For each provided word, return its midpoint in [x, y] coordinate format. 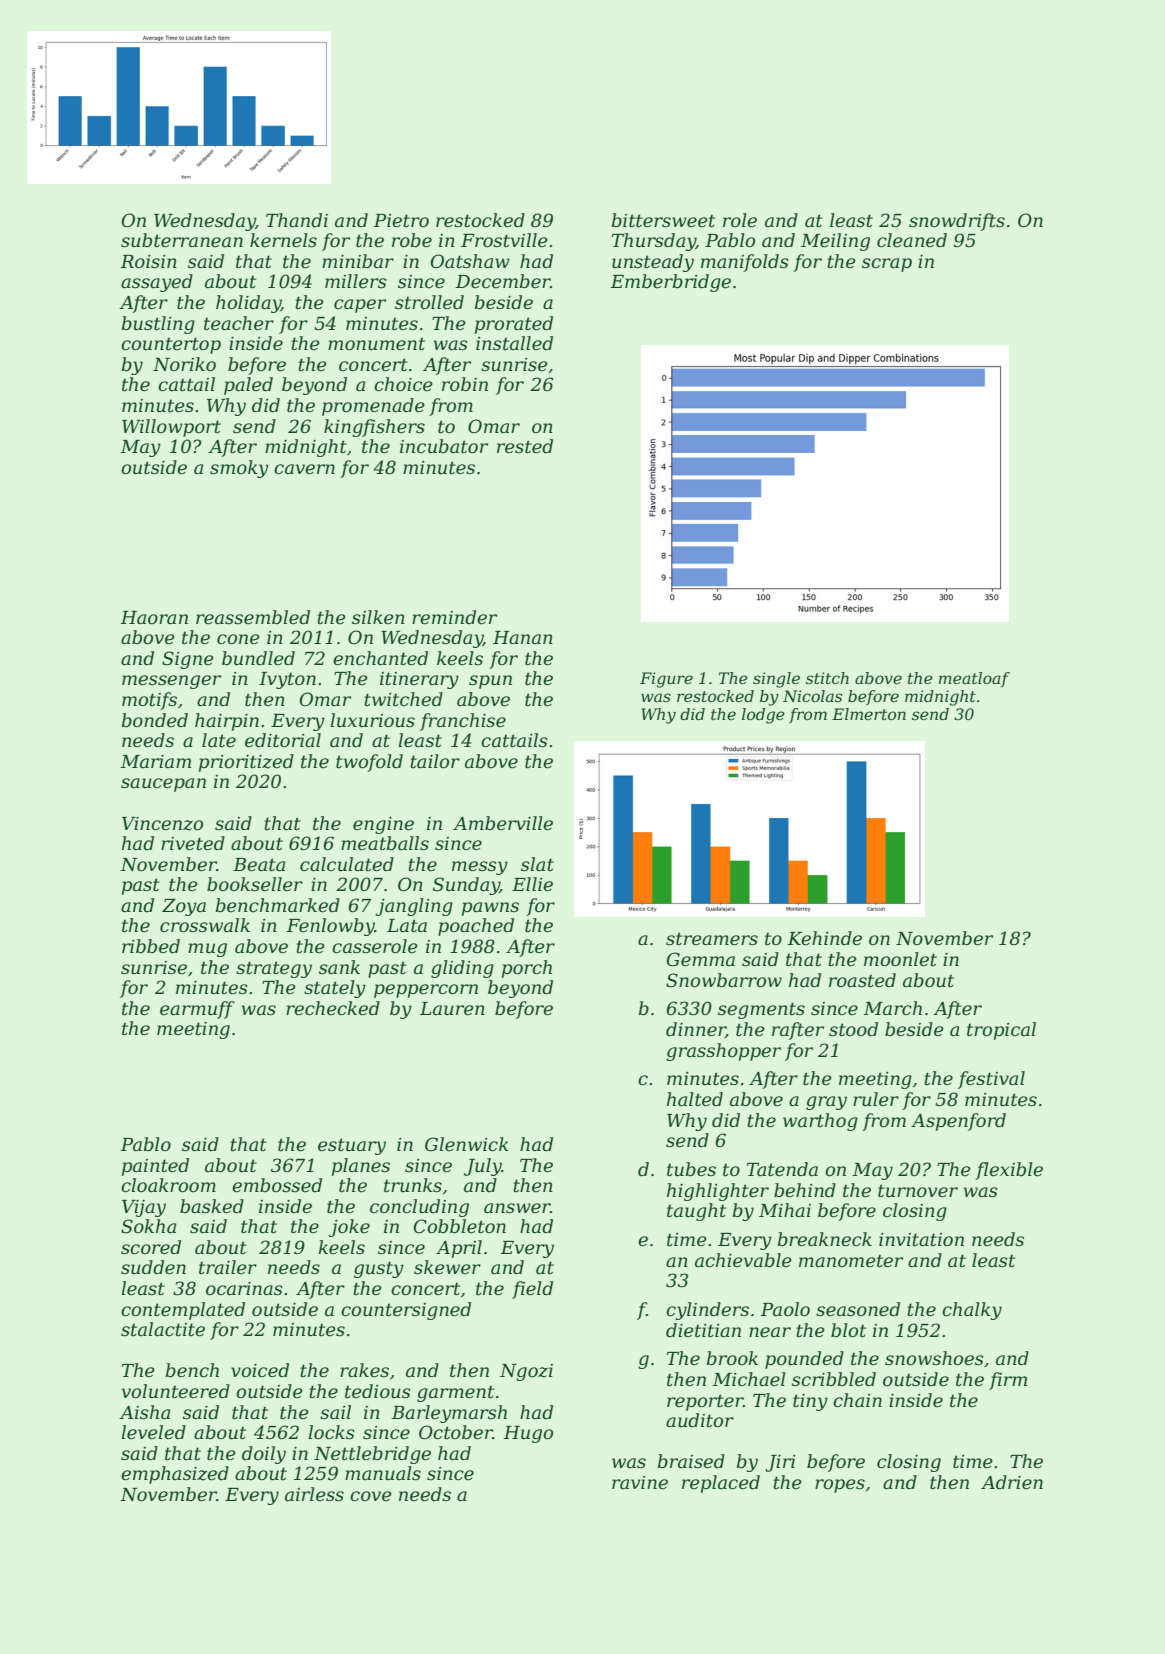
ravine [640, 1483]
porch [527, 969]
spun [490, 682]
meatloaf [974, 679]
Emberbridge [670, 283]
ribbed [151, 946]
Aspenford [958, 1122]
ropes [840, 1486]
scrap [887, 265]
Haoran [154, 617]
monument [376, 344]
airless [314, 1494]
